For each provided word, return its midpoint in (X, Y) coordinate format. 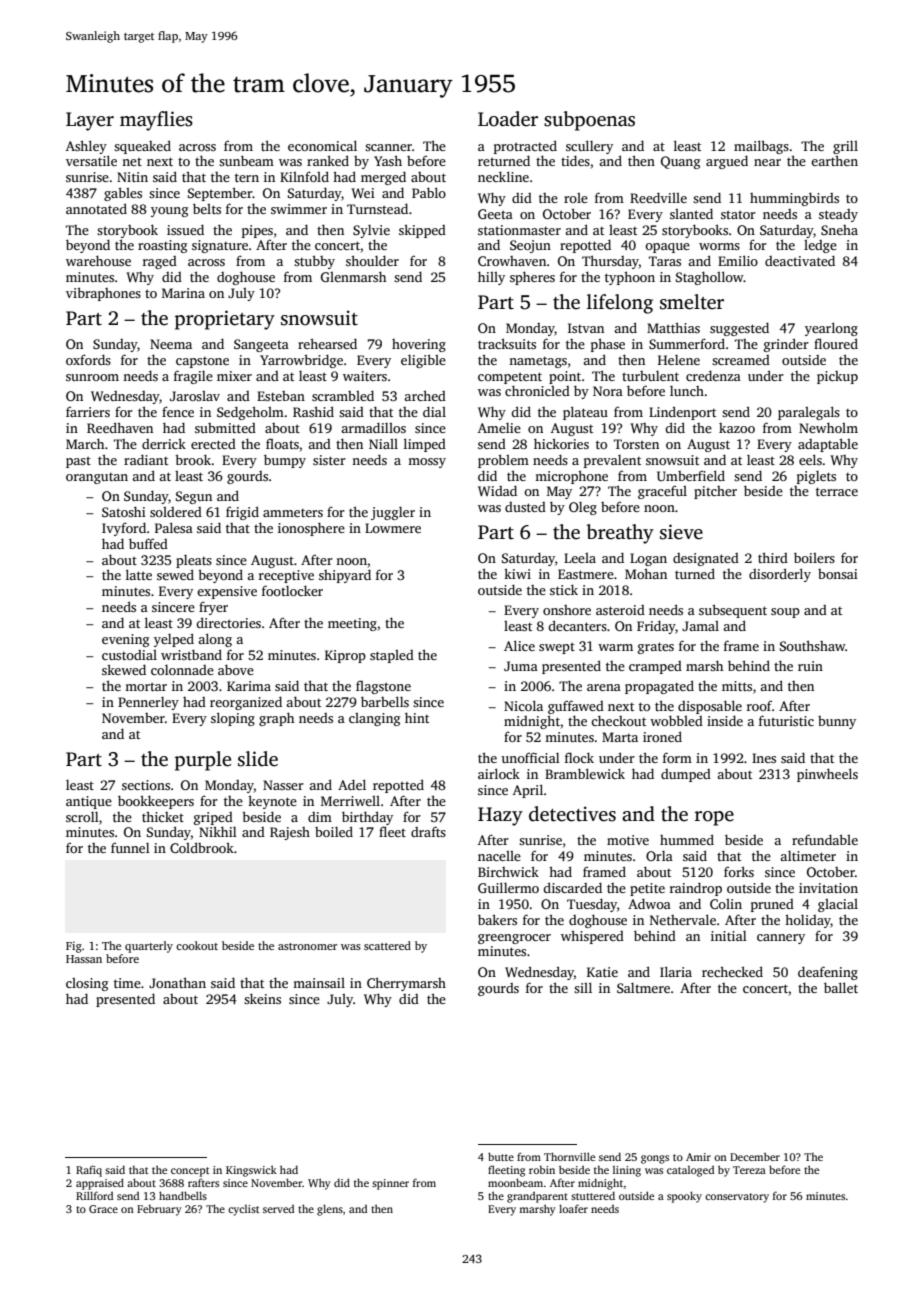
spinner (390, 1184)
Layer (90, 121)
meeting (352, 624)
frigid (242, 513)
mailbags (761, 147)
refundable (825, 839)
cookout (197, 945)
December (755, 1156)
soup (785, 613)
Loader (508, 119)
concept (190, 1172)
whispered (592, 937)
